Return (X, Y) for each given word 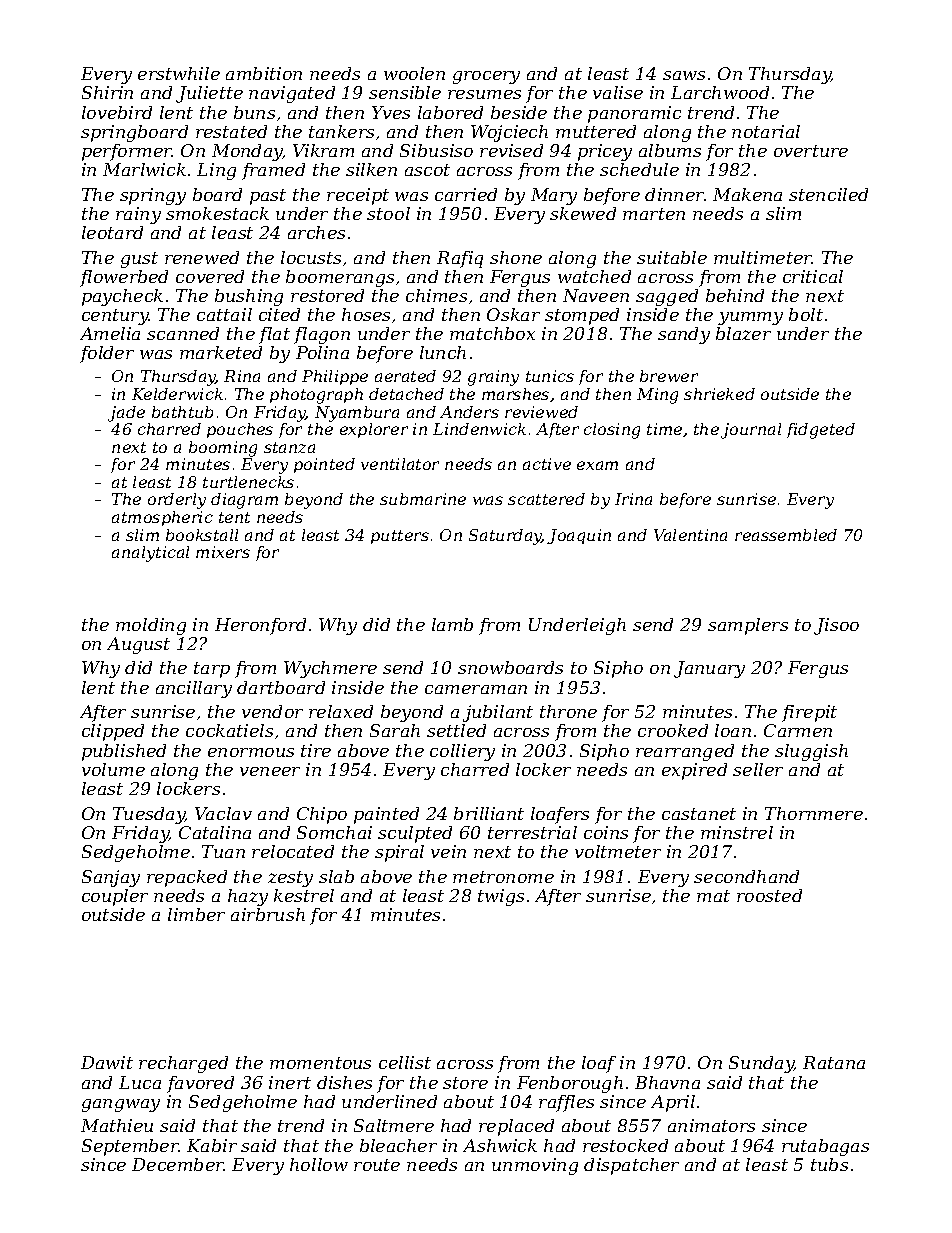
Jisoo (836, 626)
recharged (183, 1064)
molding (151, 626)
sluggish (811, 752)
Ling (216, 171)
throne (568, 711)
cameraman (476, 689)
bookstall (202, 535)
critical (813, 276)
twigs (501, 897)
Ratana (834, 1062)
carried (466, 194)
